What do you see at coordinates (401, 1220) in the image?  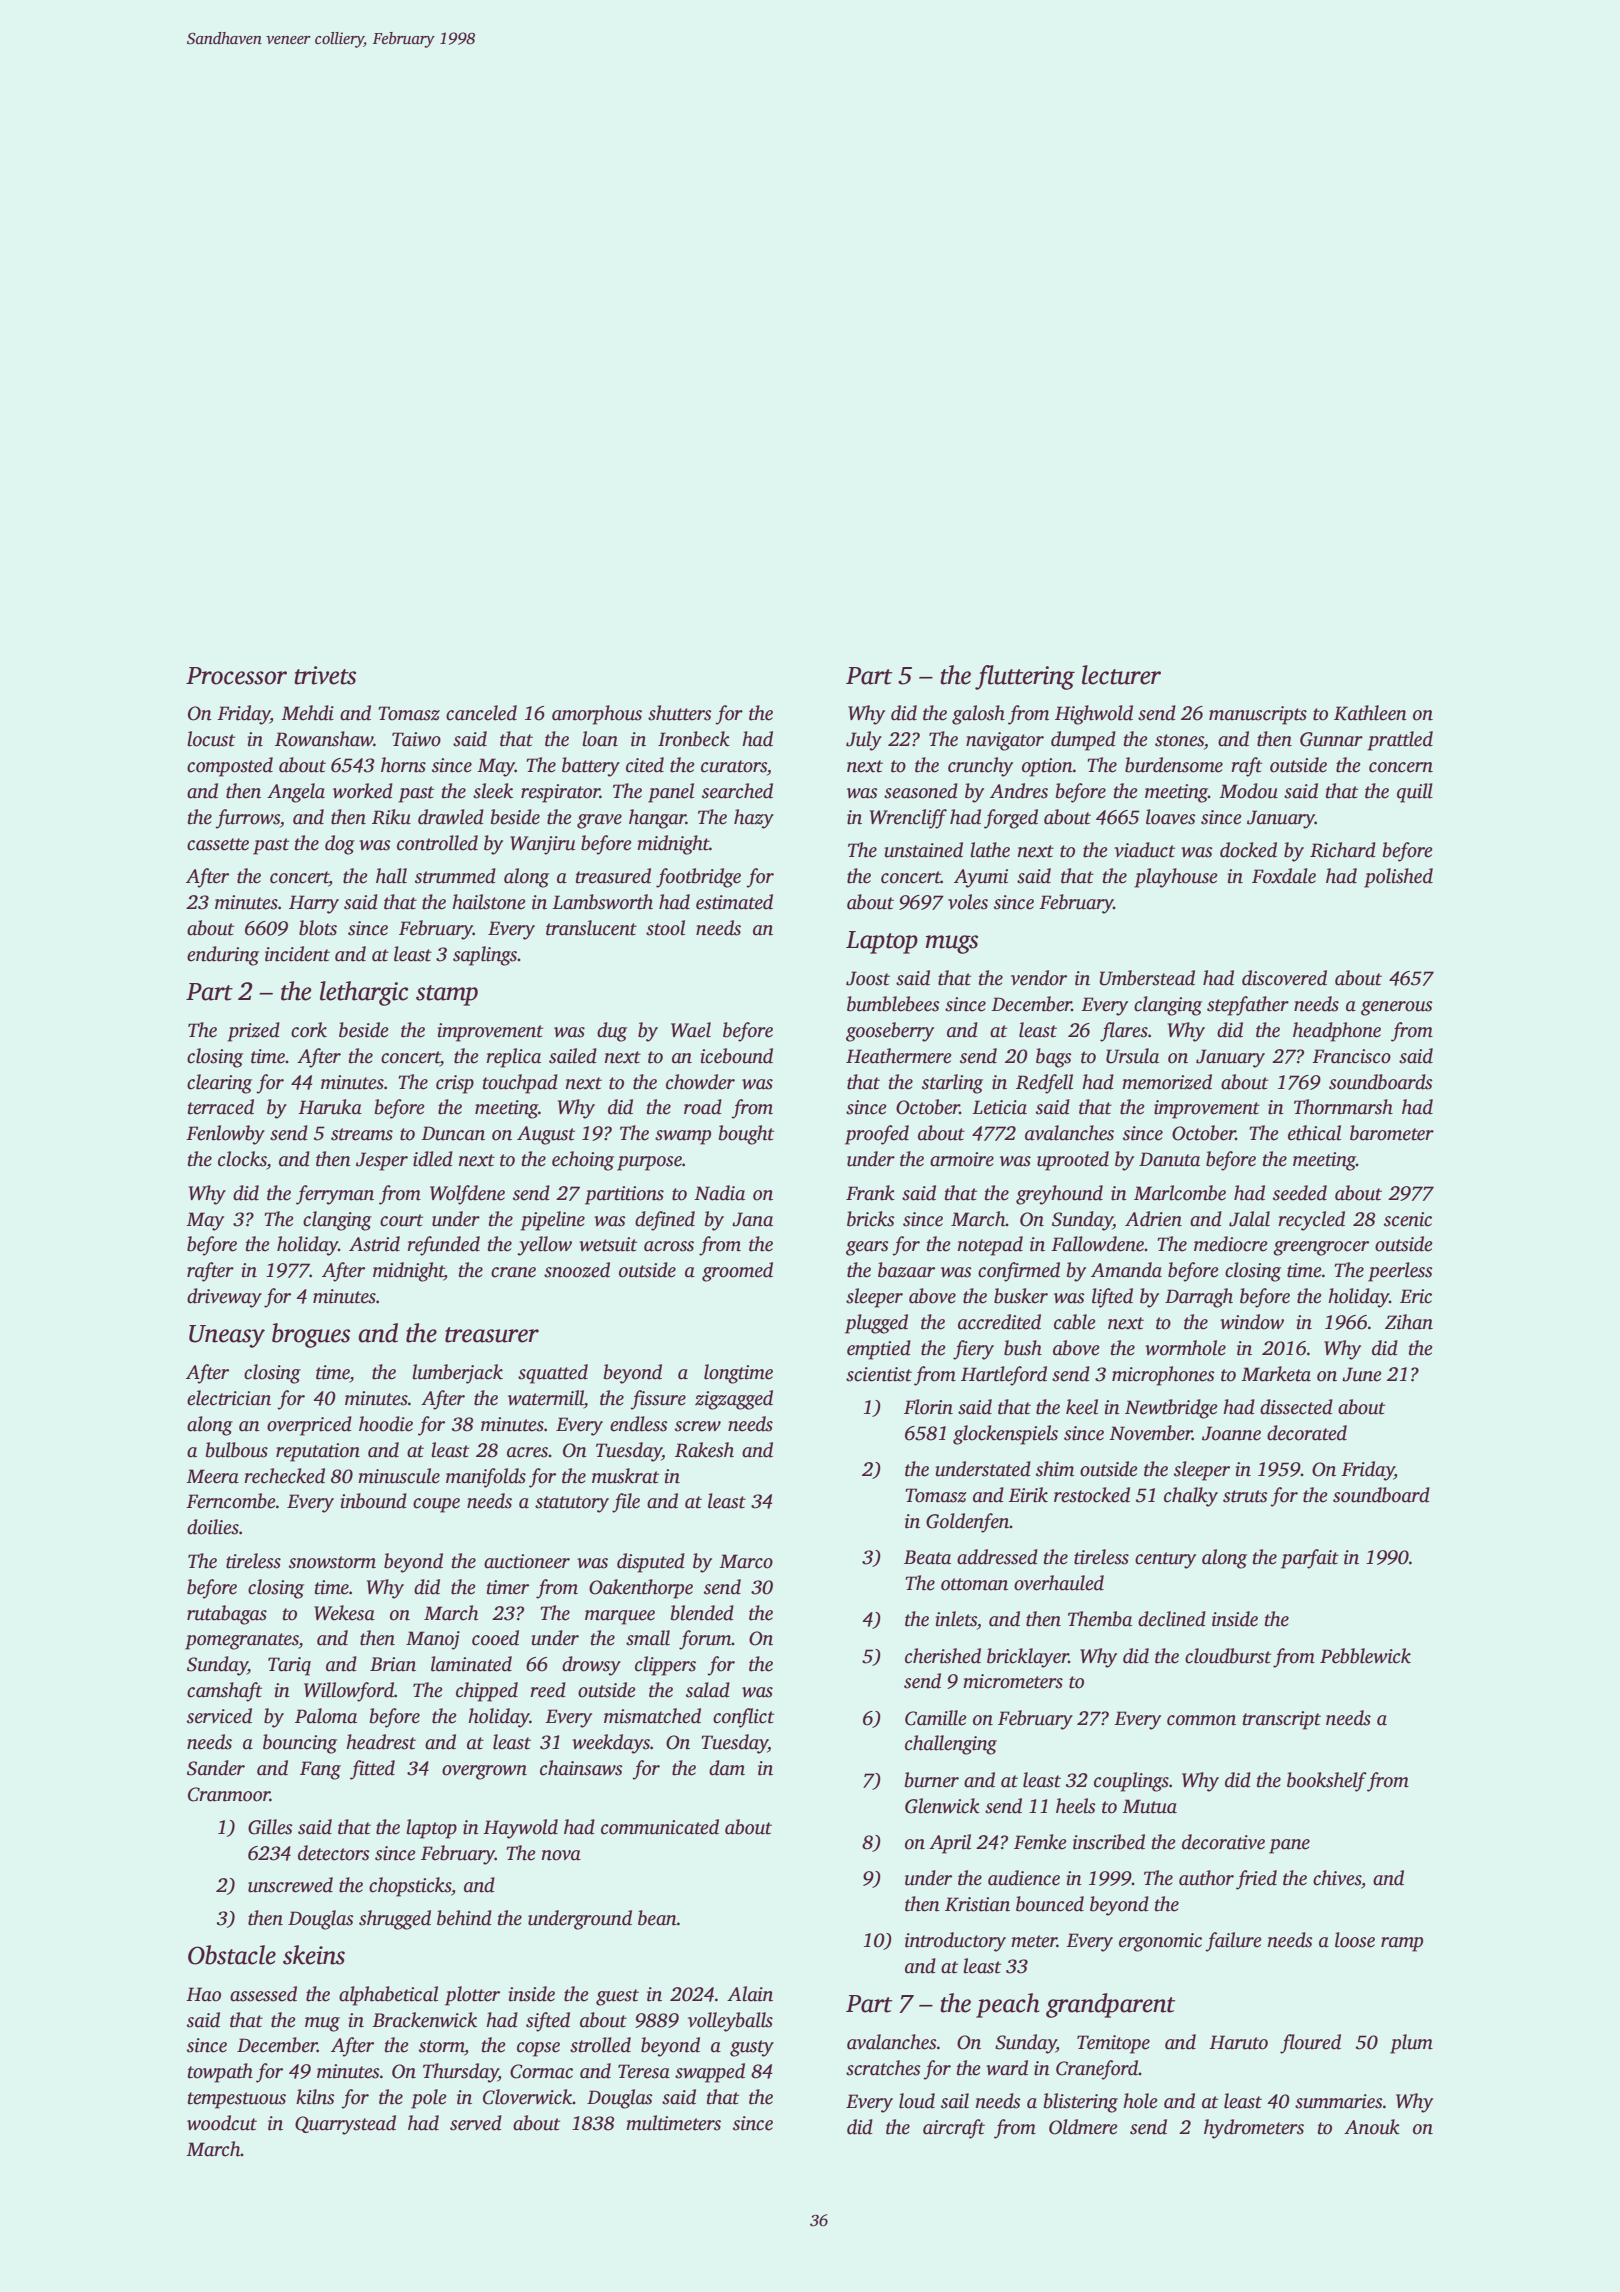 I see `court` at bounding box center [401, 1220].
